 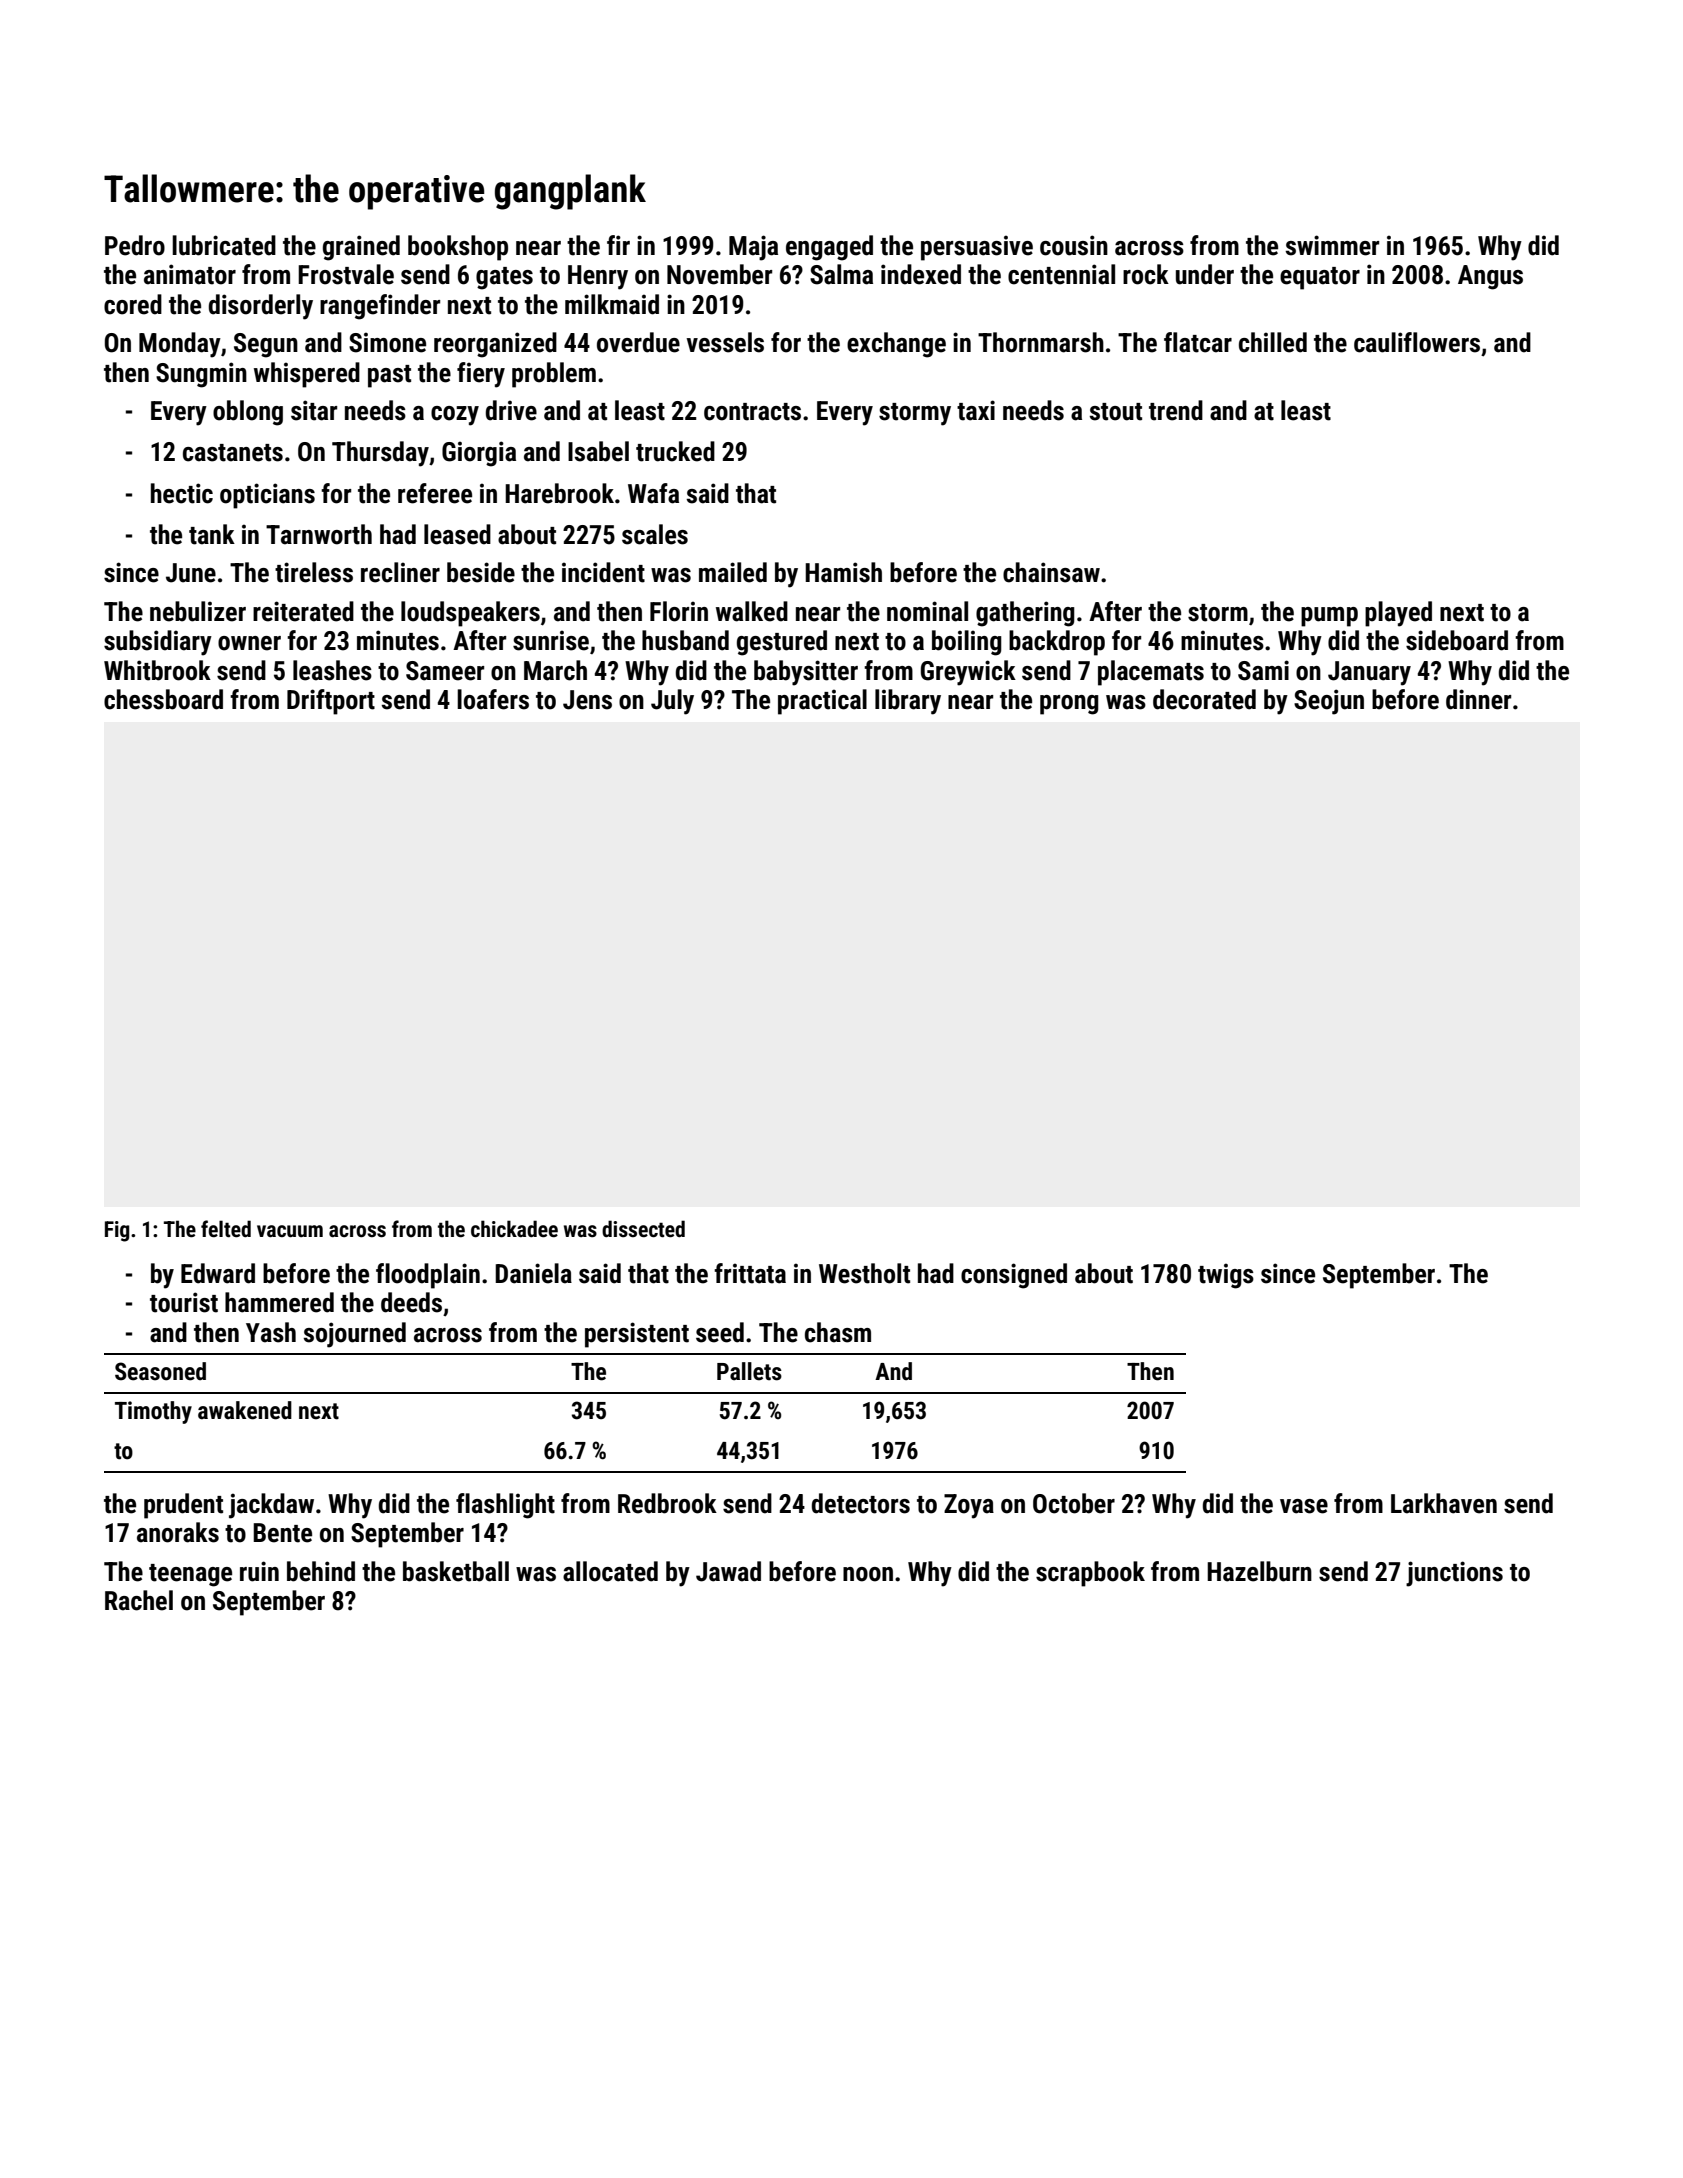 I want to click on Bente, so click(x=282, y=1533).
